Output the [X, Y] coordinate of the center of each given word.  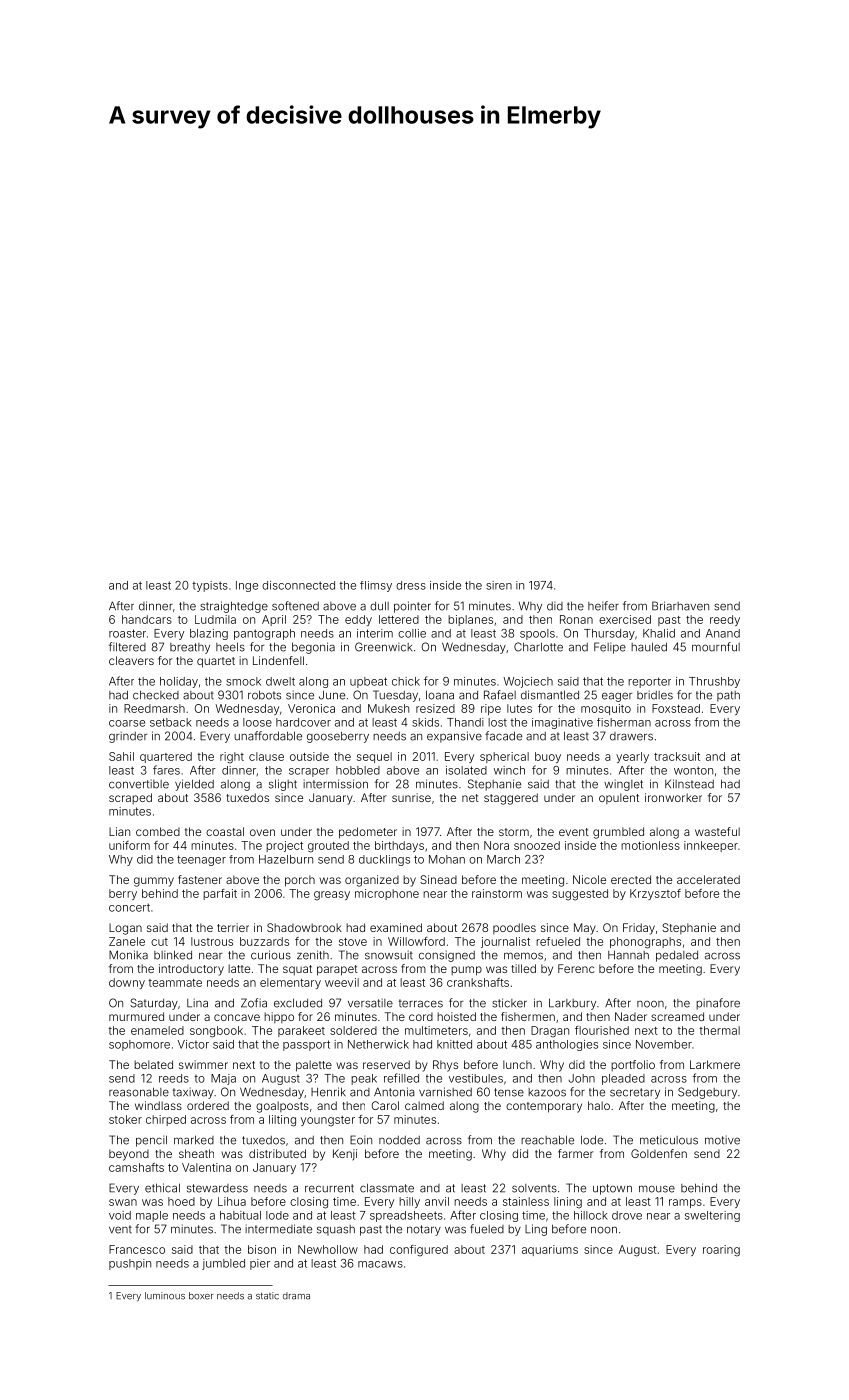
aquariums [550, 1250]
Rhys [445, 1066]
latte [239, 968]
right [232, 758]
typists [210, 586]
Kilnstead [689, 784]
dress [411, 585]
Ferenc [576, 968]
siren [499, 585]
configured [419, 1251]
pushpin [130, 1264]
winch [509, 770]
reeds [174, 1078]
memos [523, 956]
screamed [677, 1016]
